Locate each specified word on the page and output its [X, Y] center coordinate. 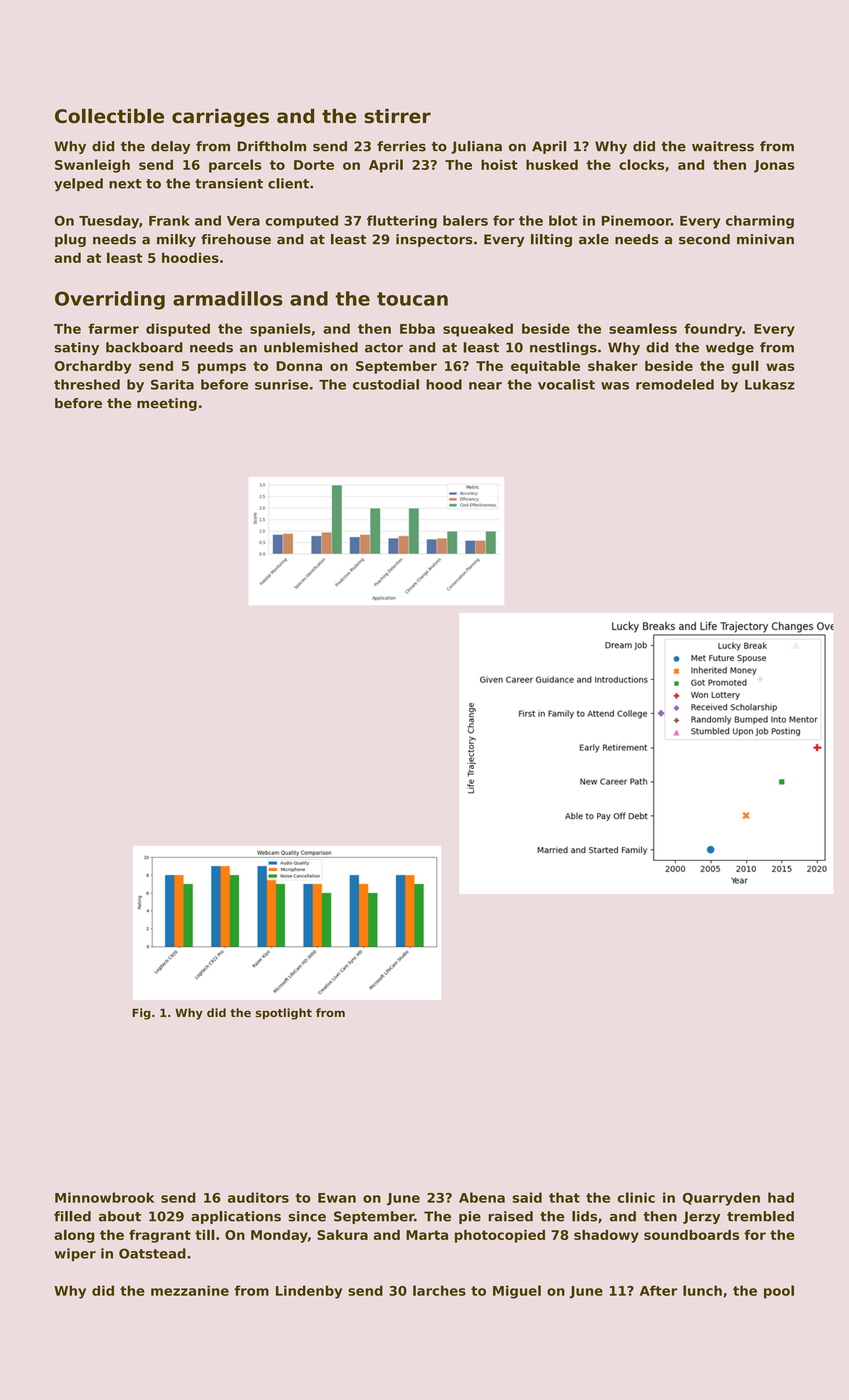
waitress [723, 146]
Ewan [337, 1198]
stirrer [397, 116]
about [120, 1216]
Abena [482, 1197]
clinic [636, 1197]
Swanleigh [92, 166]
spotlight [284, 1014]
